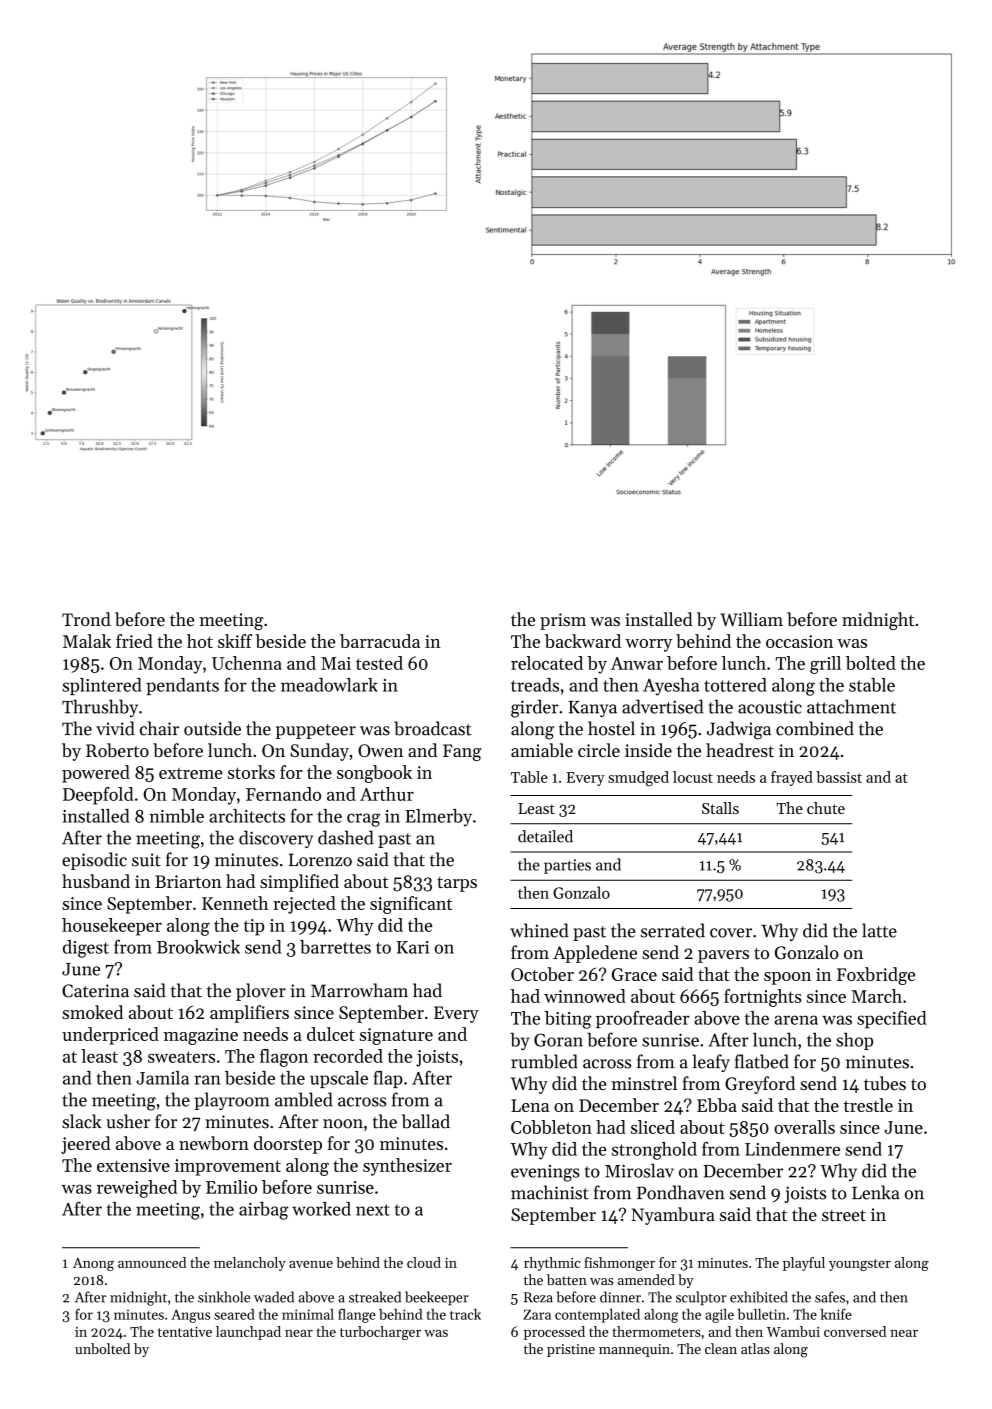 The image size is (992, 1409). Describe the element at coordinates (426, 1121) in the document. I see `ballad` at that location.
